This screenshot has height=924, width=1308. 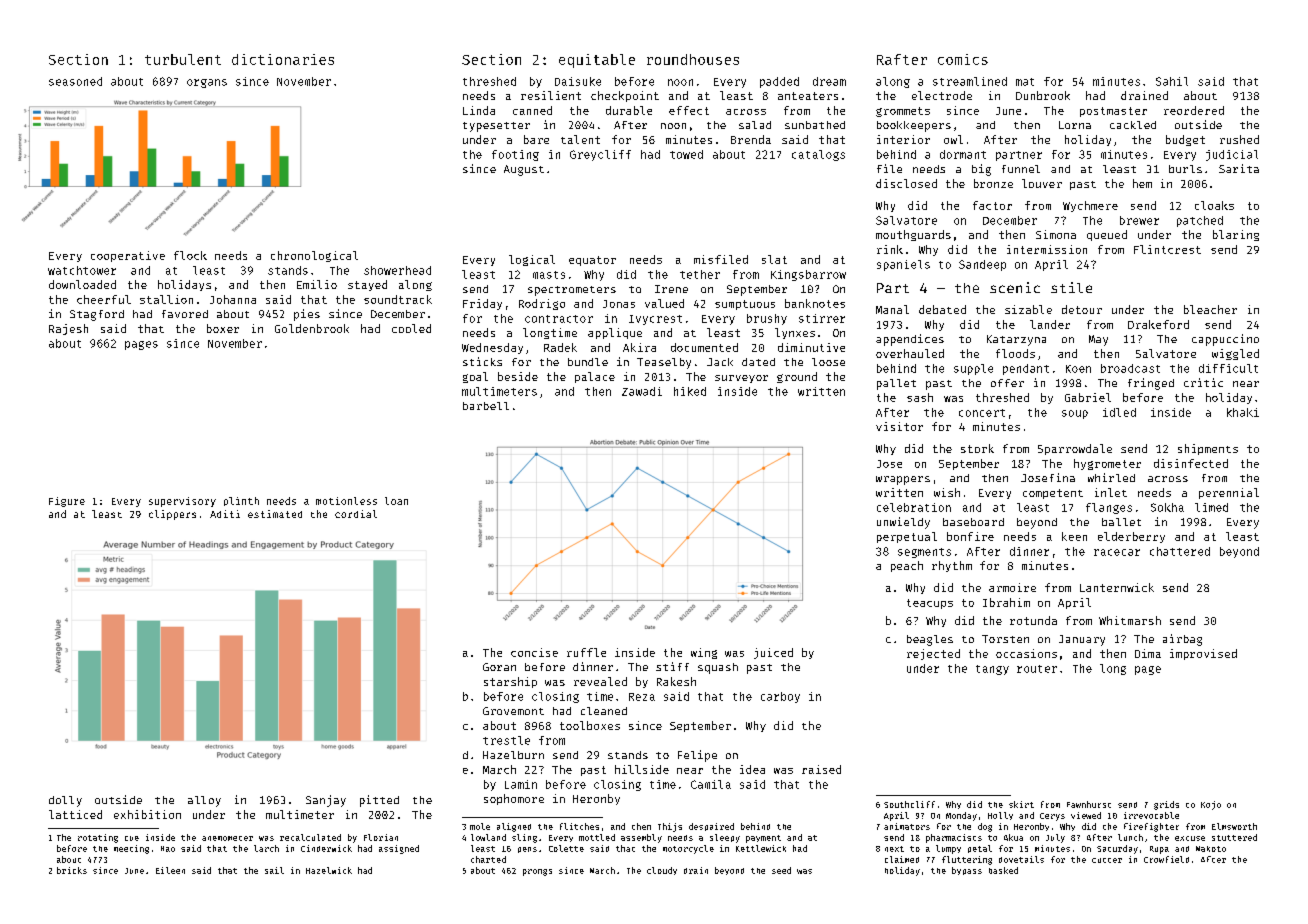 What do you see at coordinates (952, 566) in the screenshot?
I see `rhythm` at bounding box center [952, 566].
